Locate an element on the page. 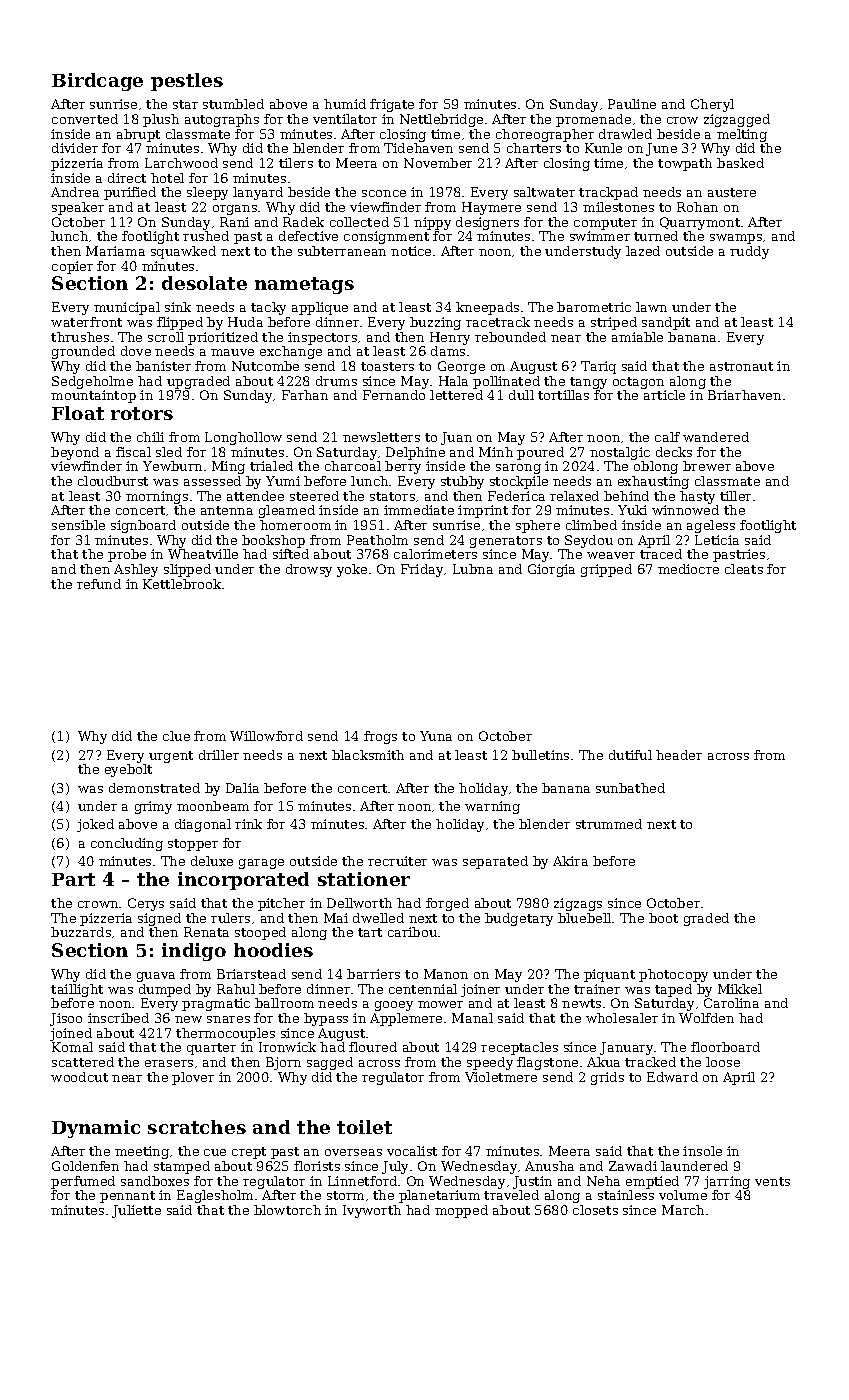  clue is located at coordinates (176, 736).
